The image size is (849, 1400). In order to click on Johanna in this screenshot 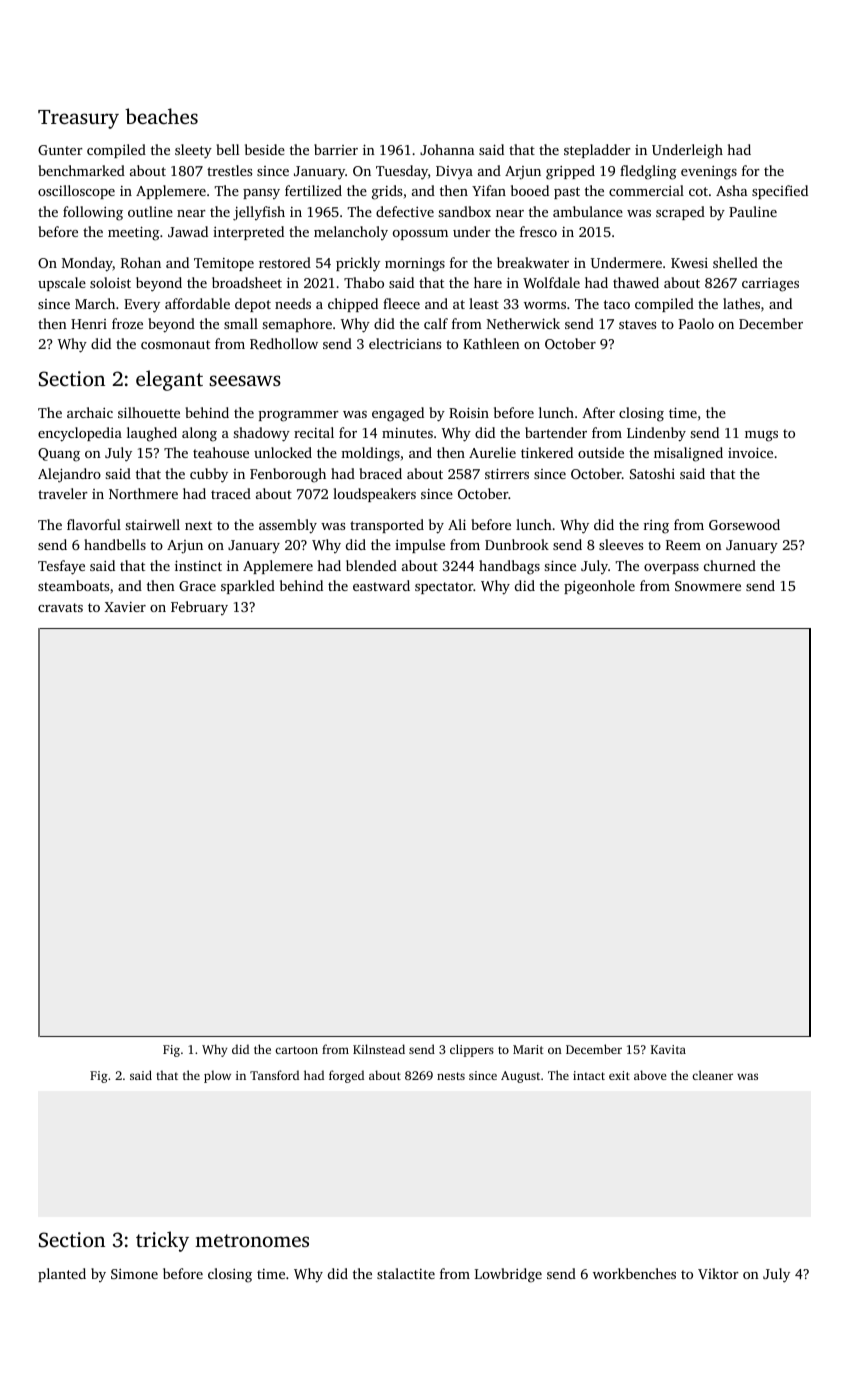, I will do `click(447, 149)`.
